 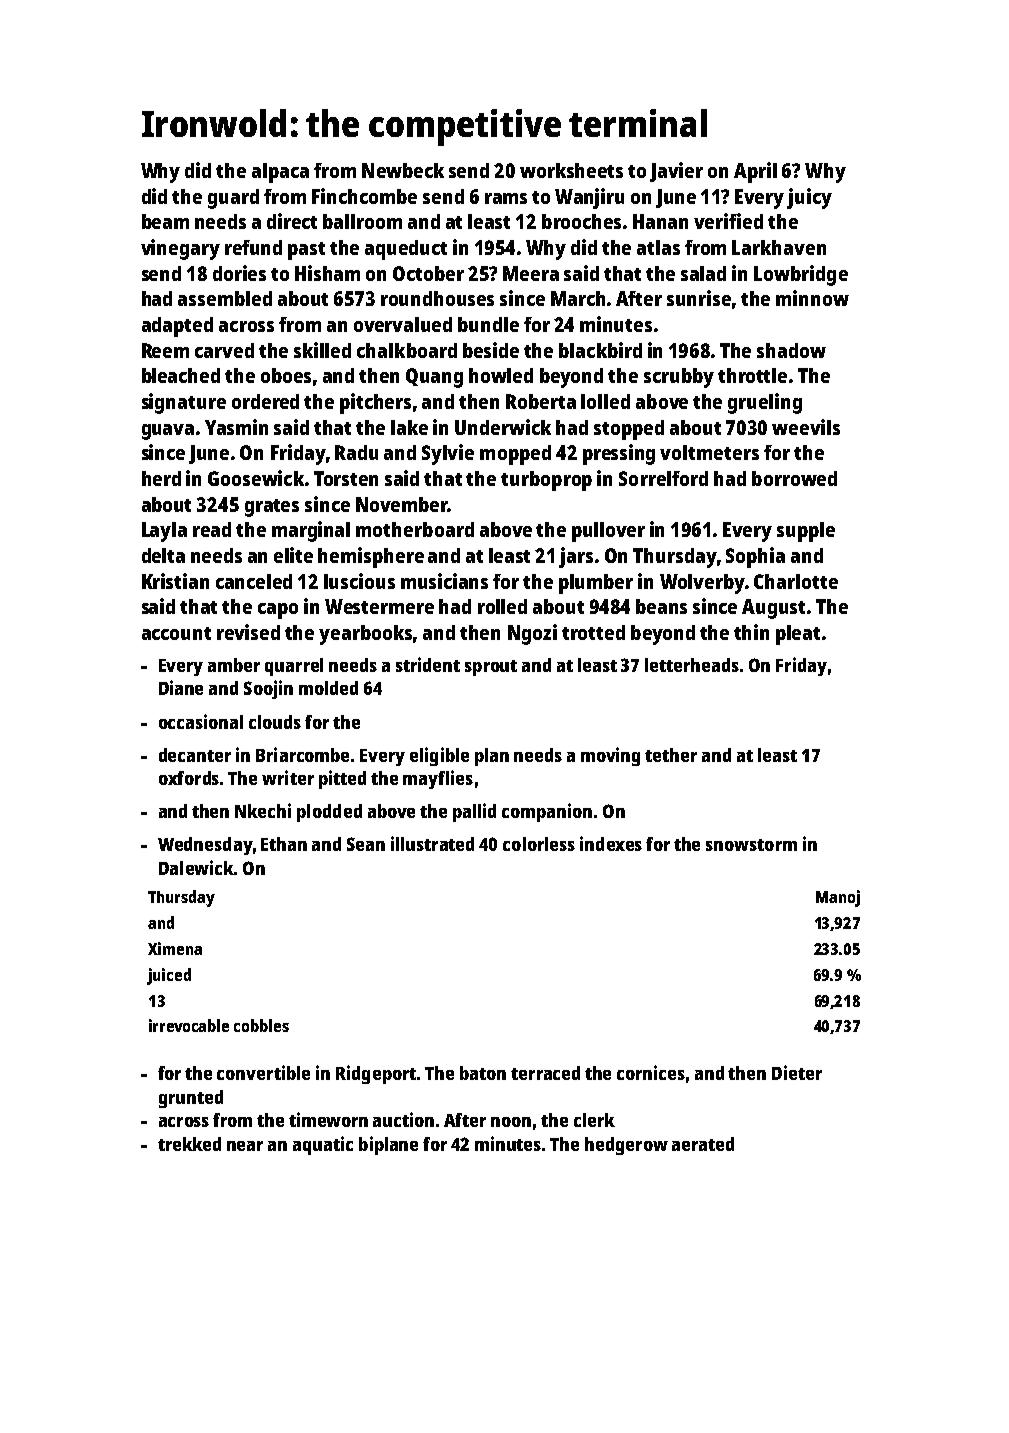 What do you see at coordinates (280, 173) in the screenshot?
I see `alpaca` at bounding box center [280, 173].
